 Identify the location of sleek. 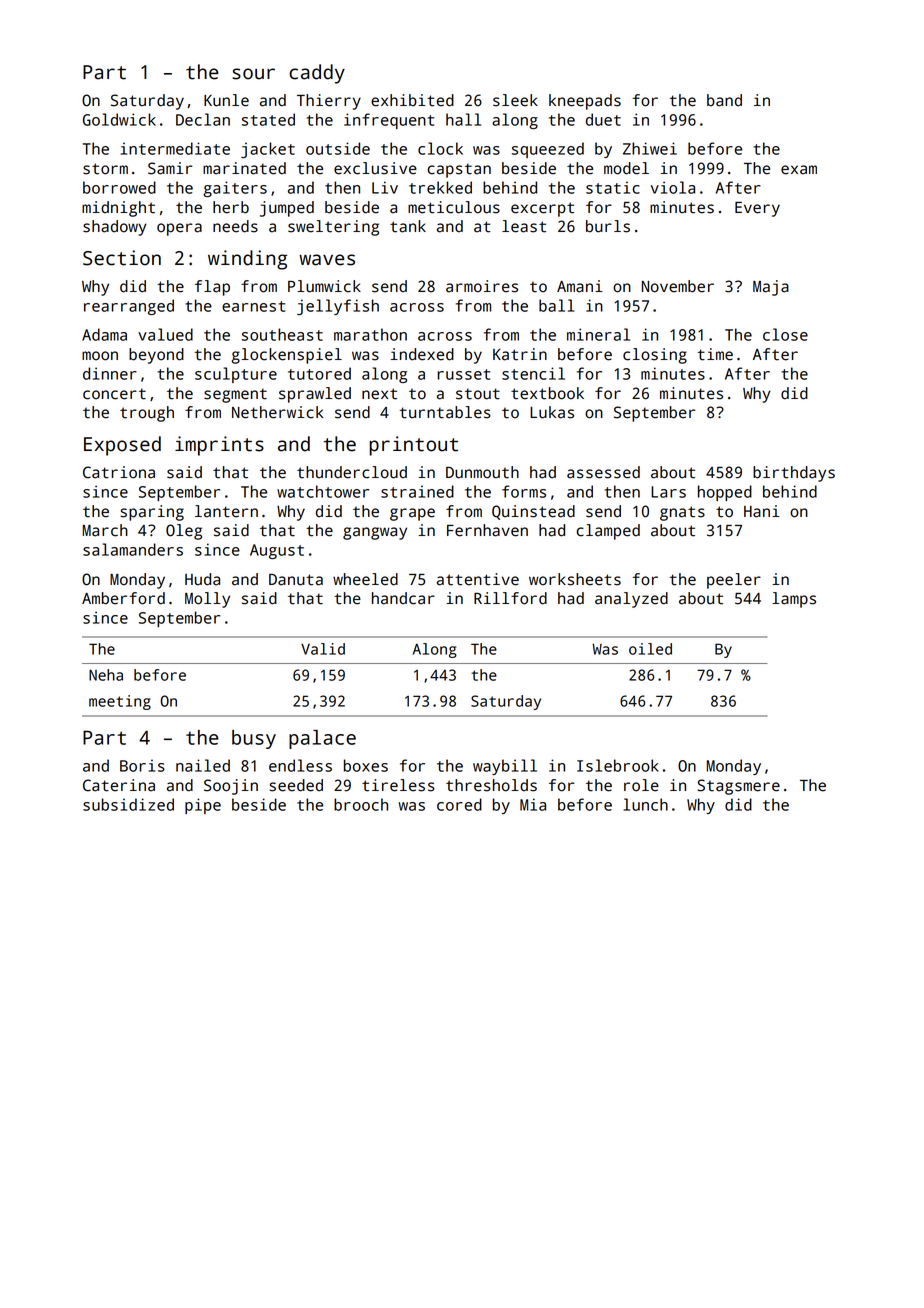
(515, 100).
